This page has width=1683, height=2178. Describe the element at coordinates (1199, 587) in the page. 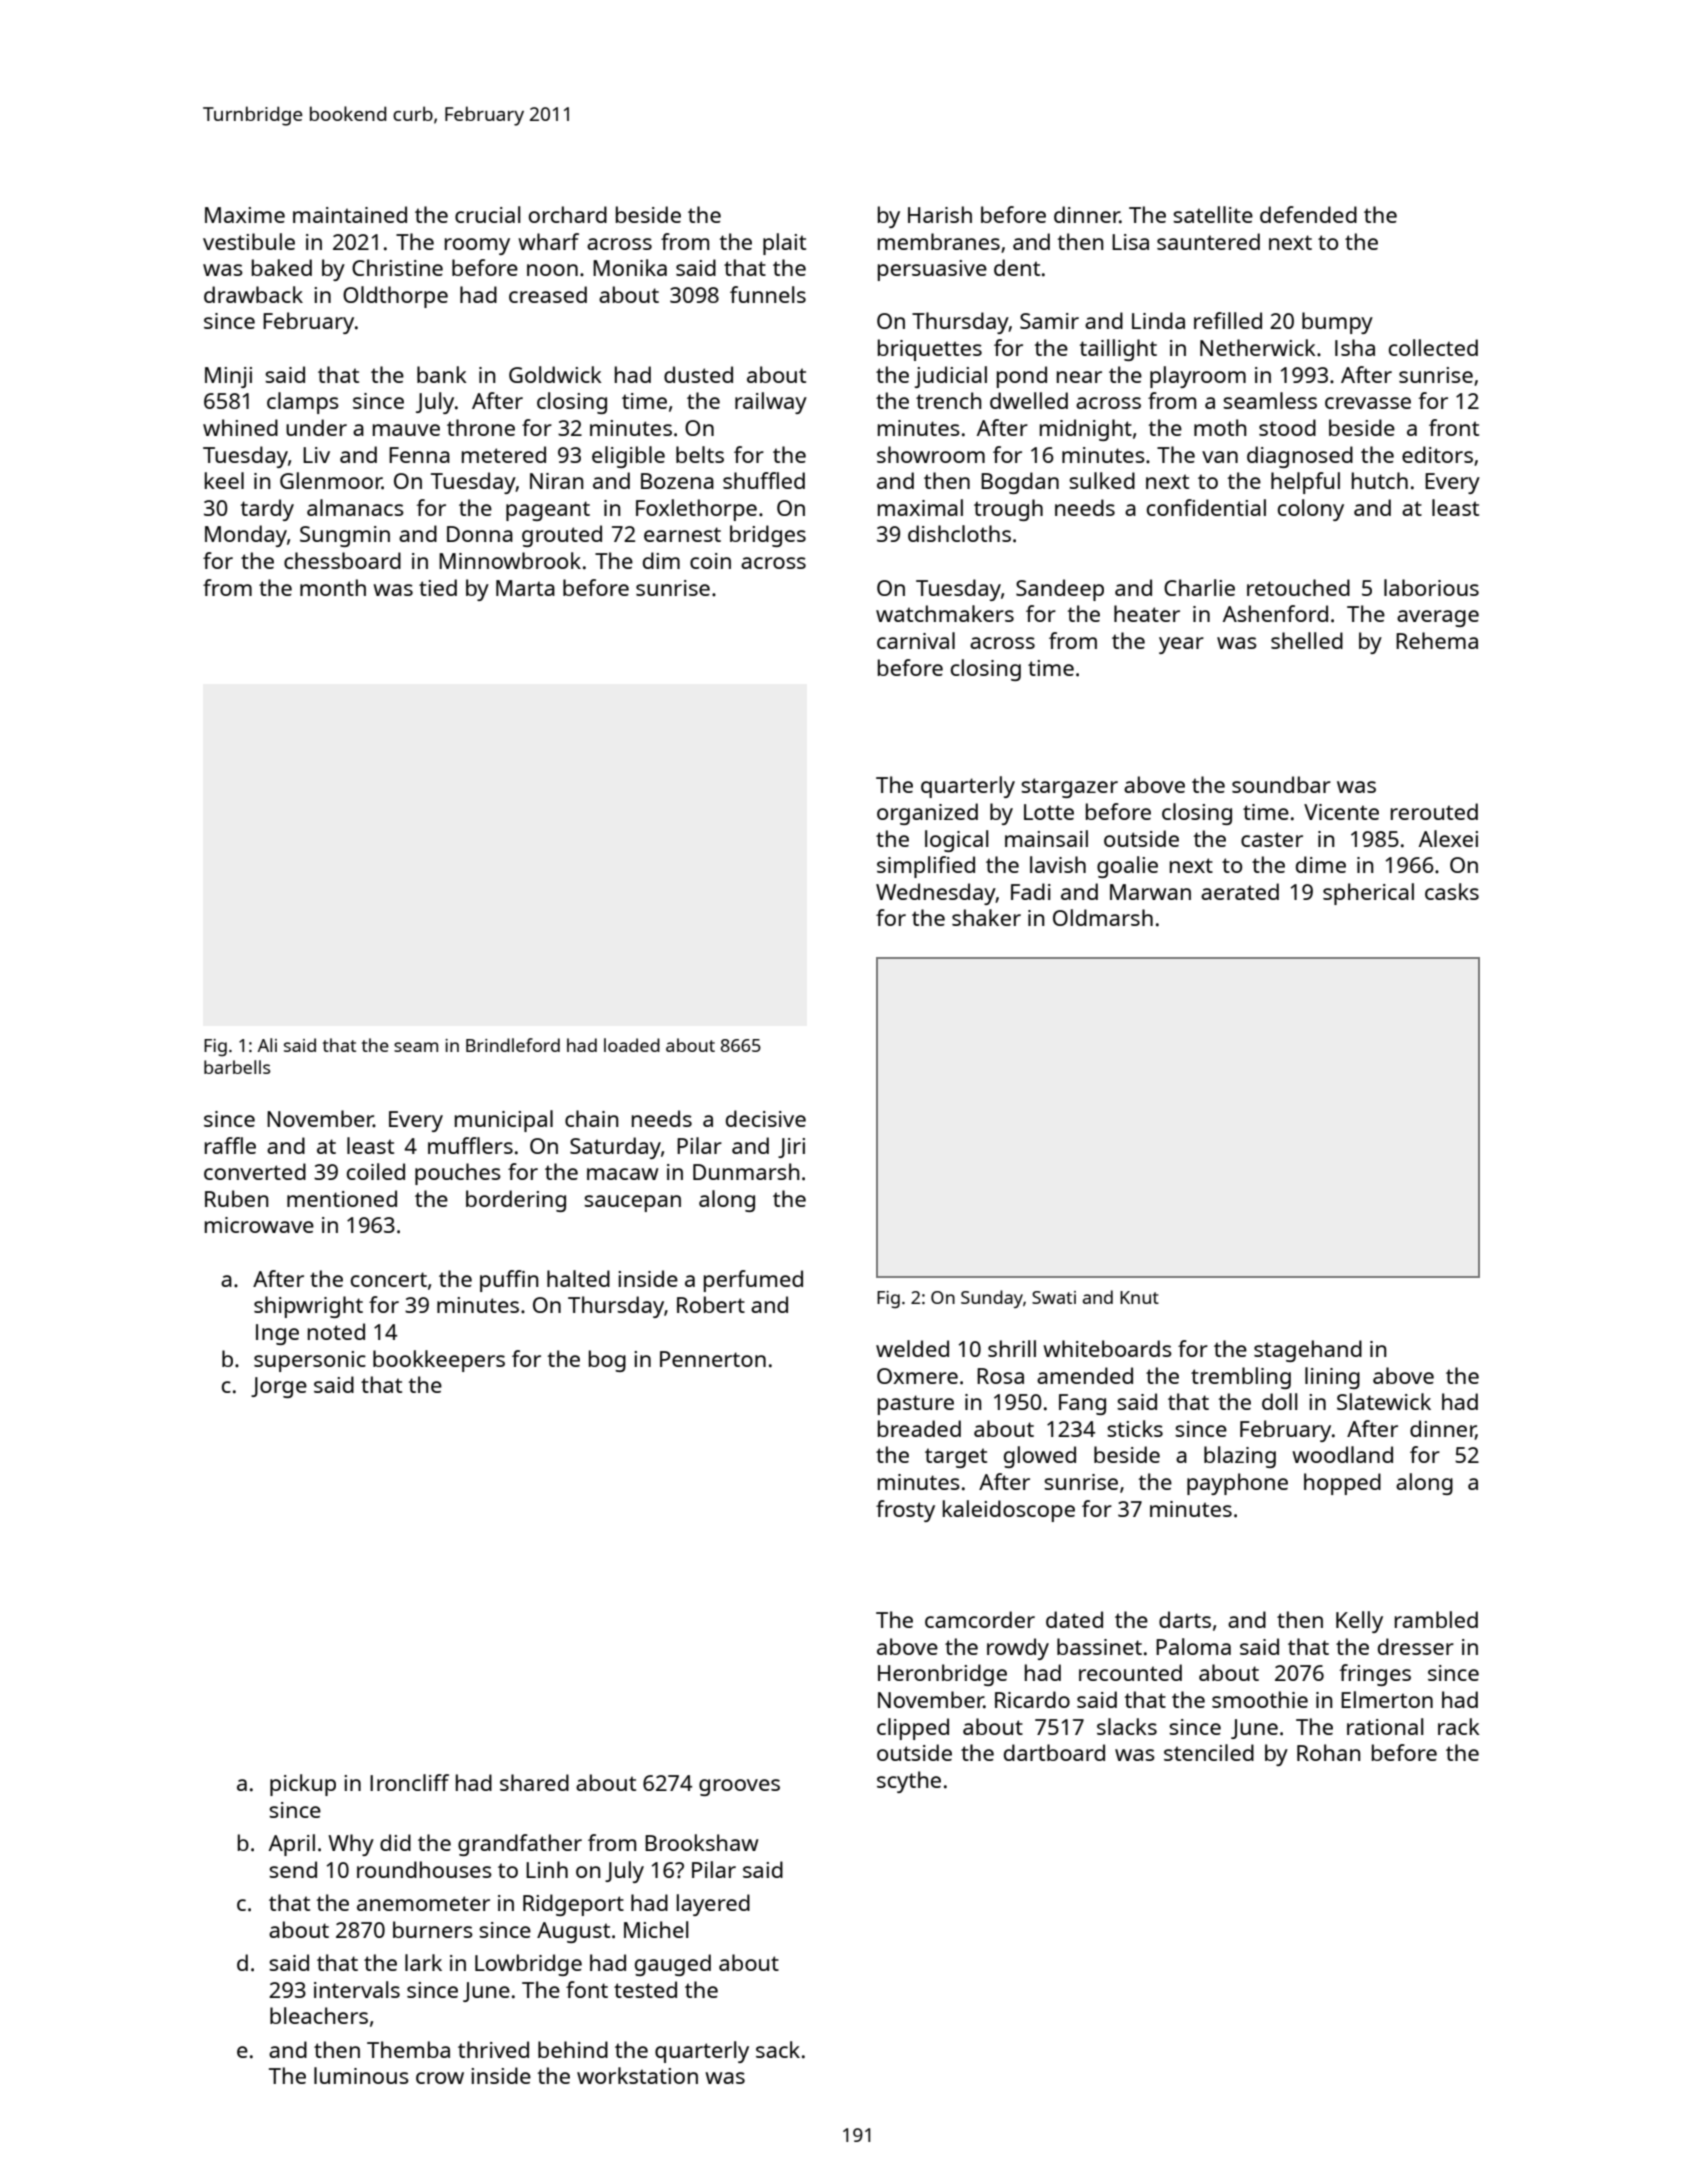

I see `Charlie` at that location.
